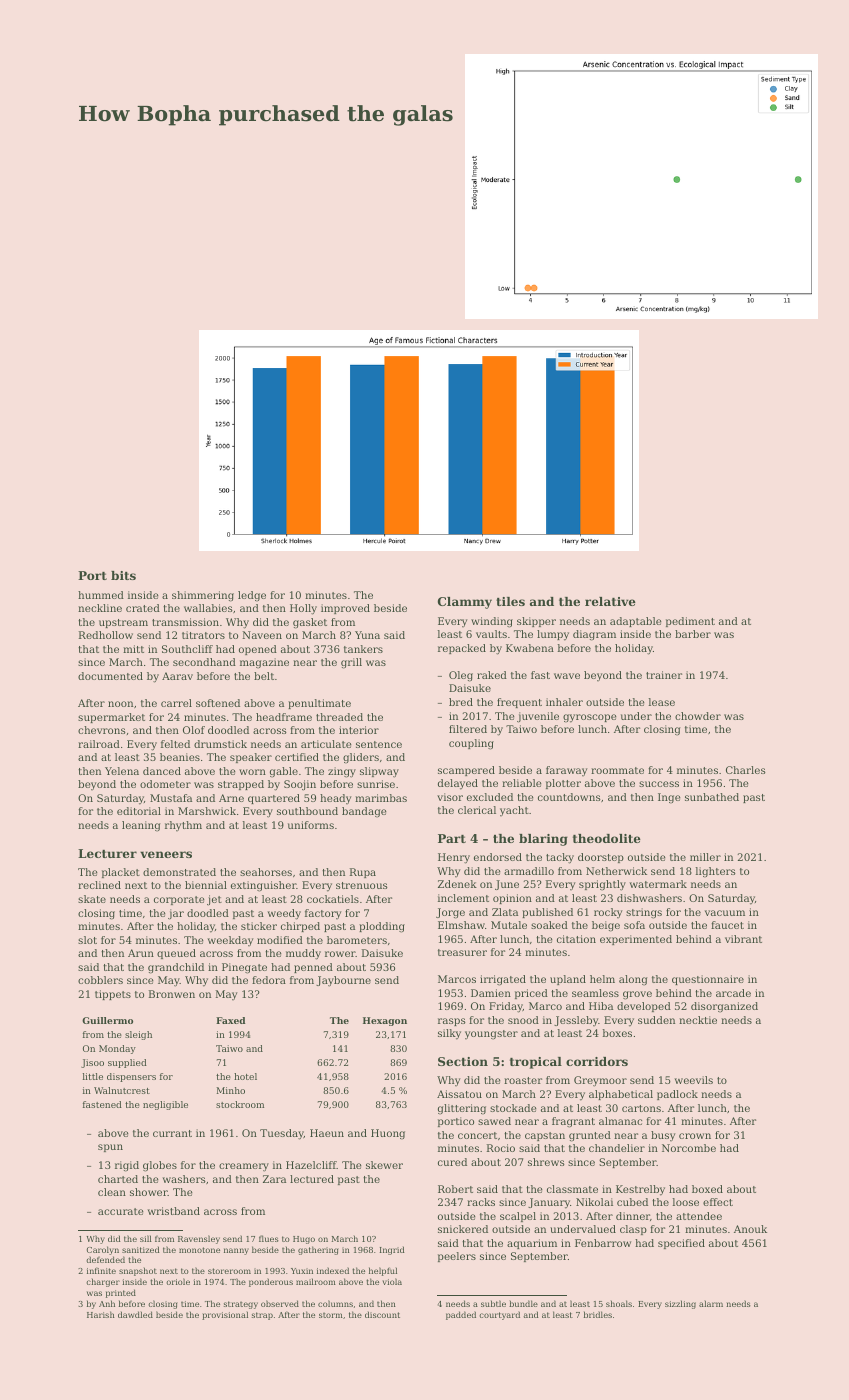  Describe the element at coordinates (681, 1244) in the screenshot. I see `specified` at that location.
